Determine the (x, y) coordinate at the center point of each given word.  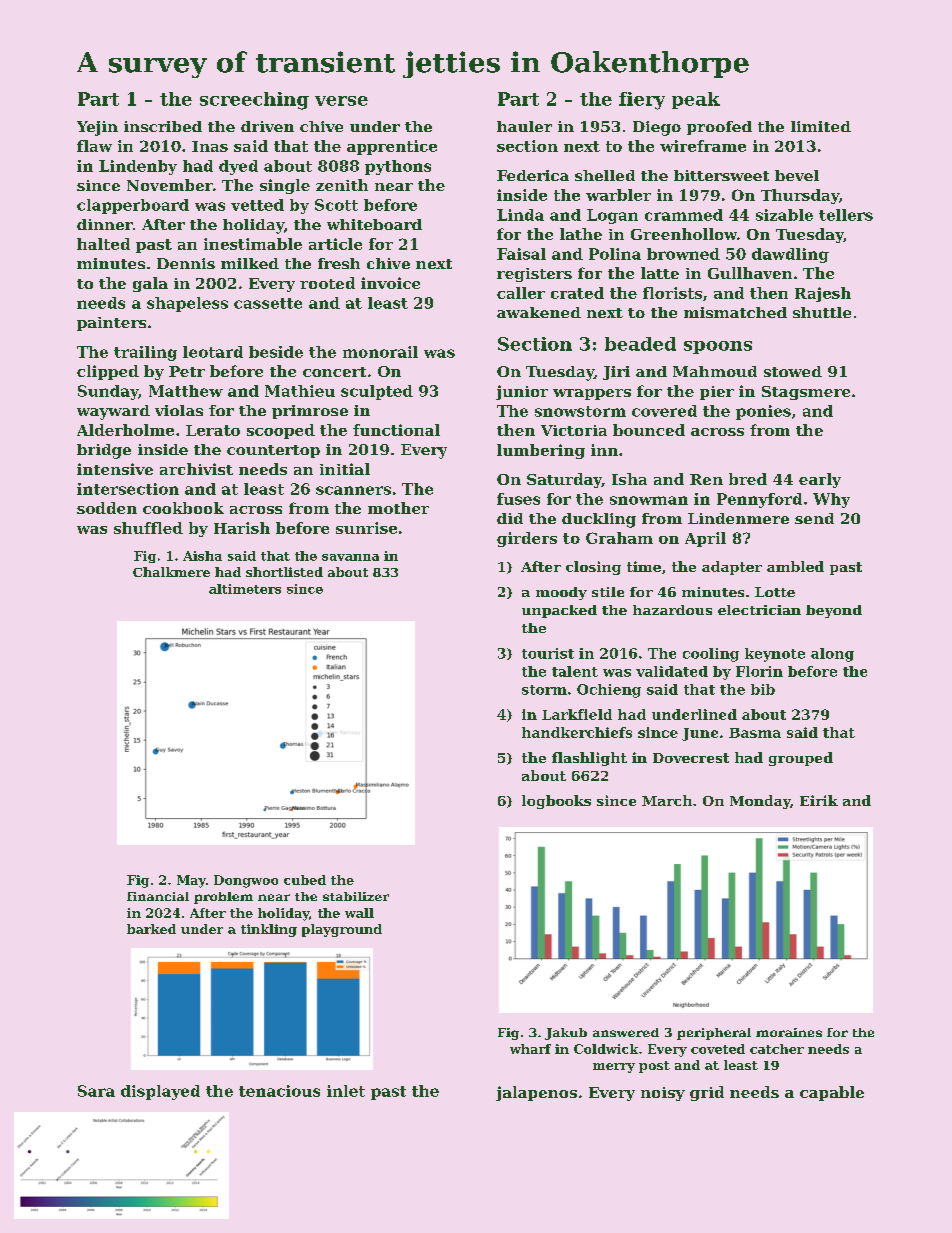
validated (672, 671)
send (814, 518)
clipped (108, 372)
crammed (684, 215)
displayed (160, 1092)
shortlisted (284, 572)
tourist (548, 653)
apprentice (392, 147)
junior (522, 392)
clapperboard (133, 206)
